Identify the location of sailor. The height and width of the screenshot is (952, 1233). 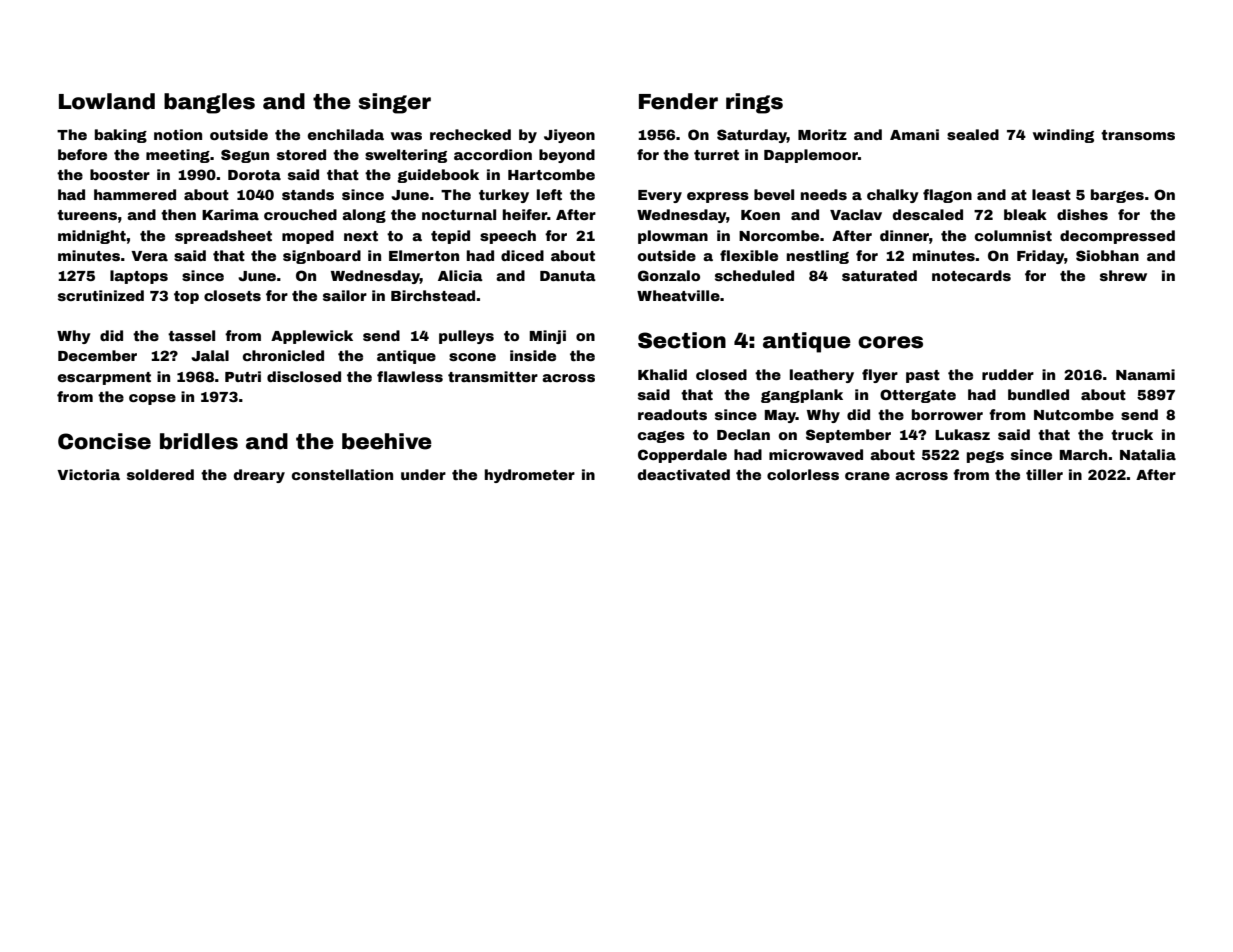
(345, 295).
